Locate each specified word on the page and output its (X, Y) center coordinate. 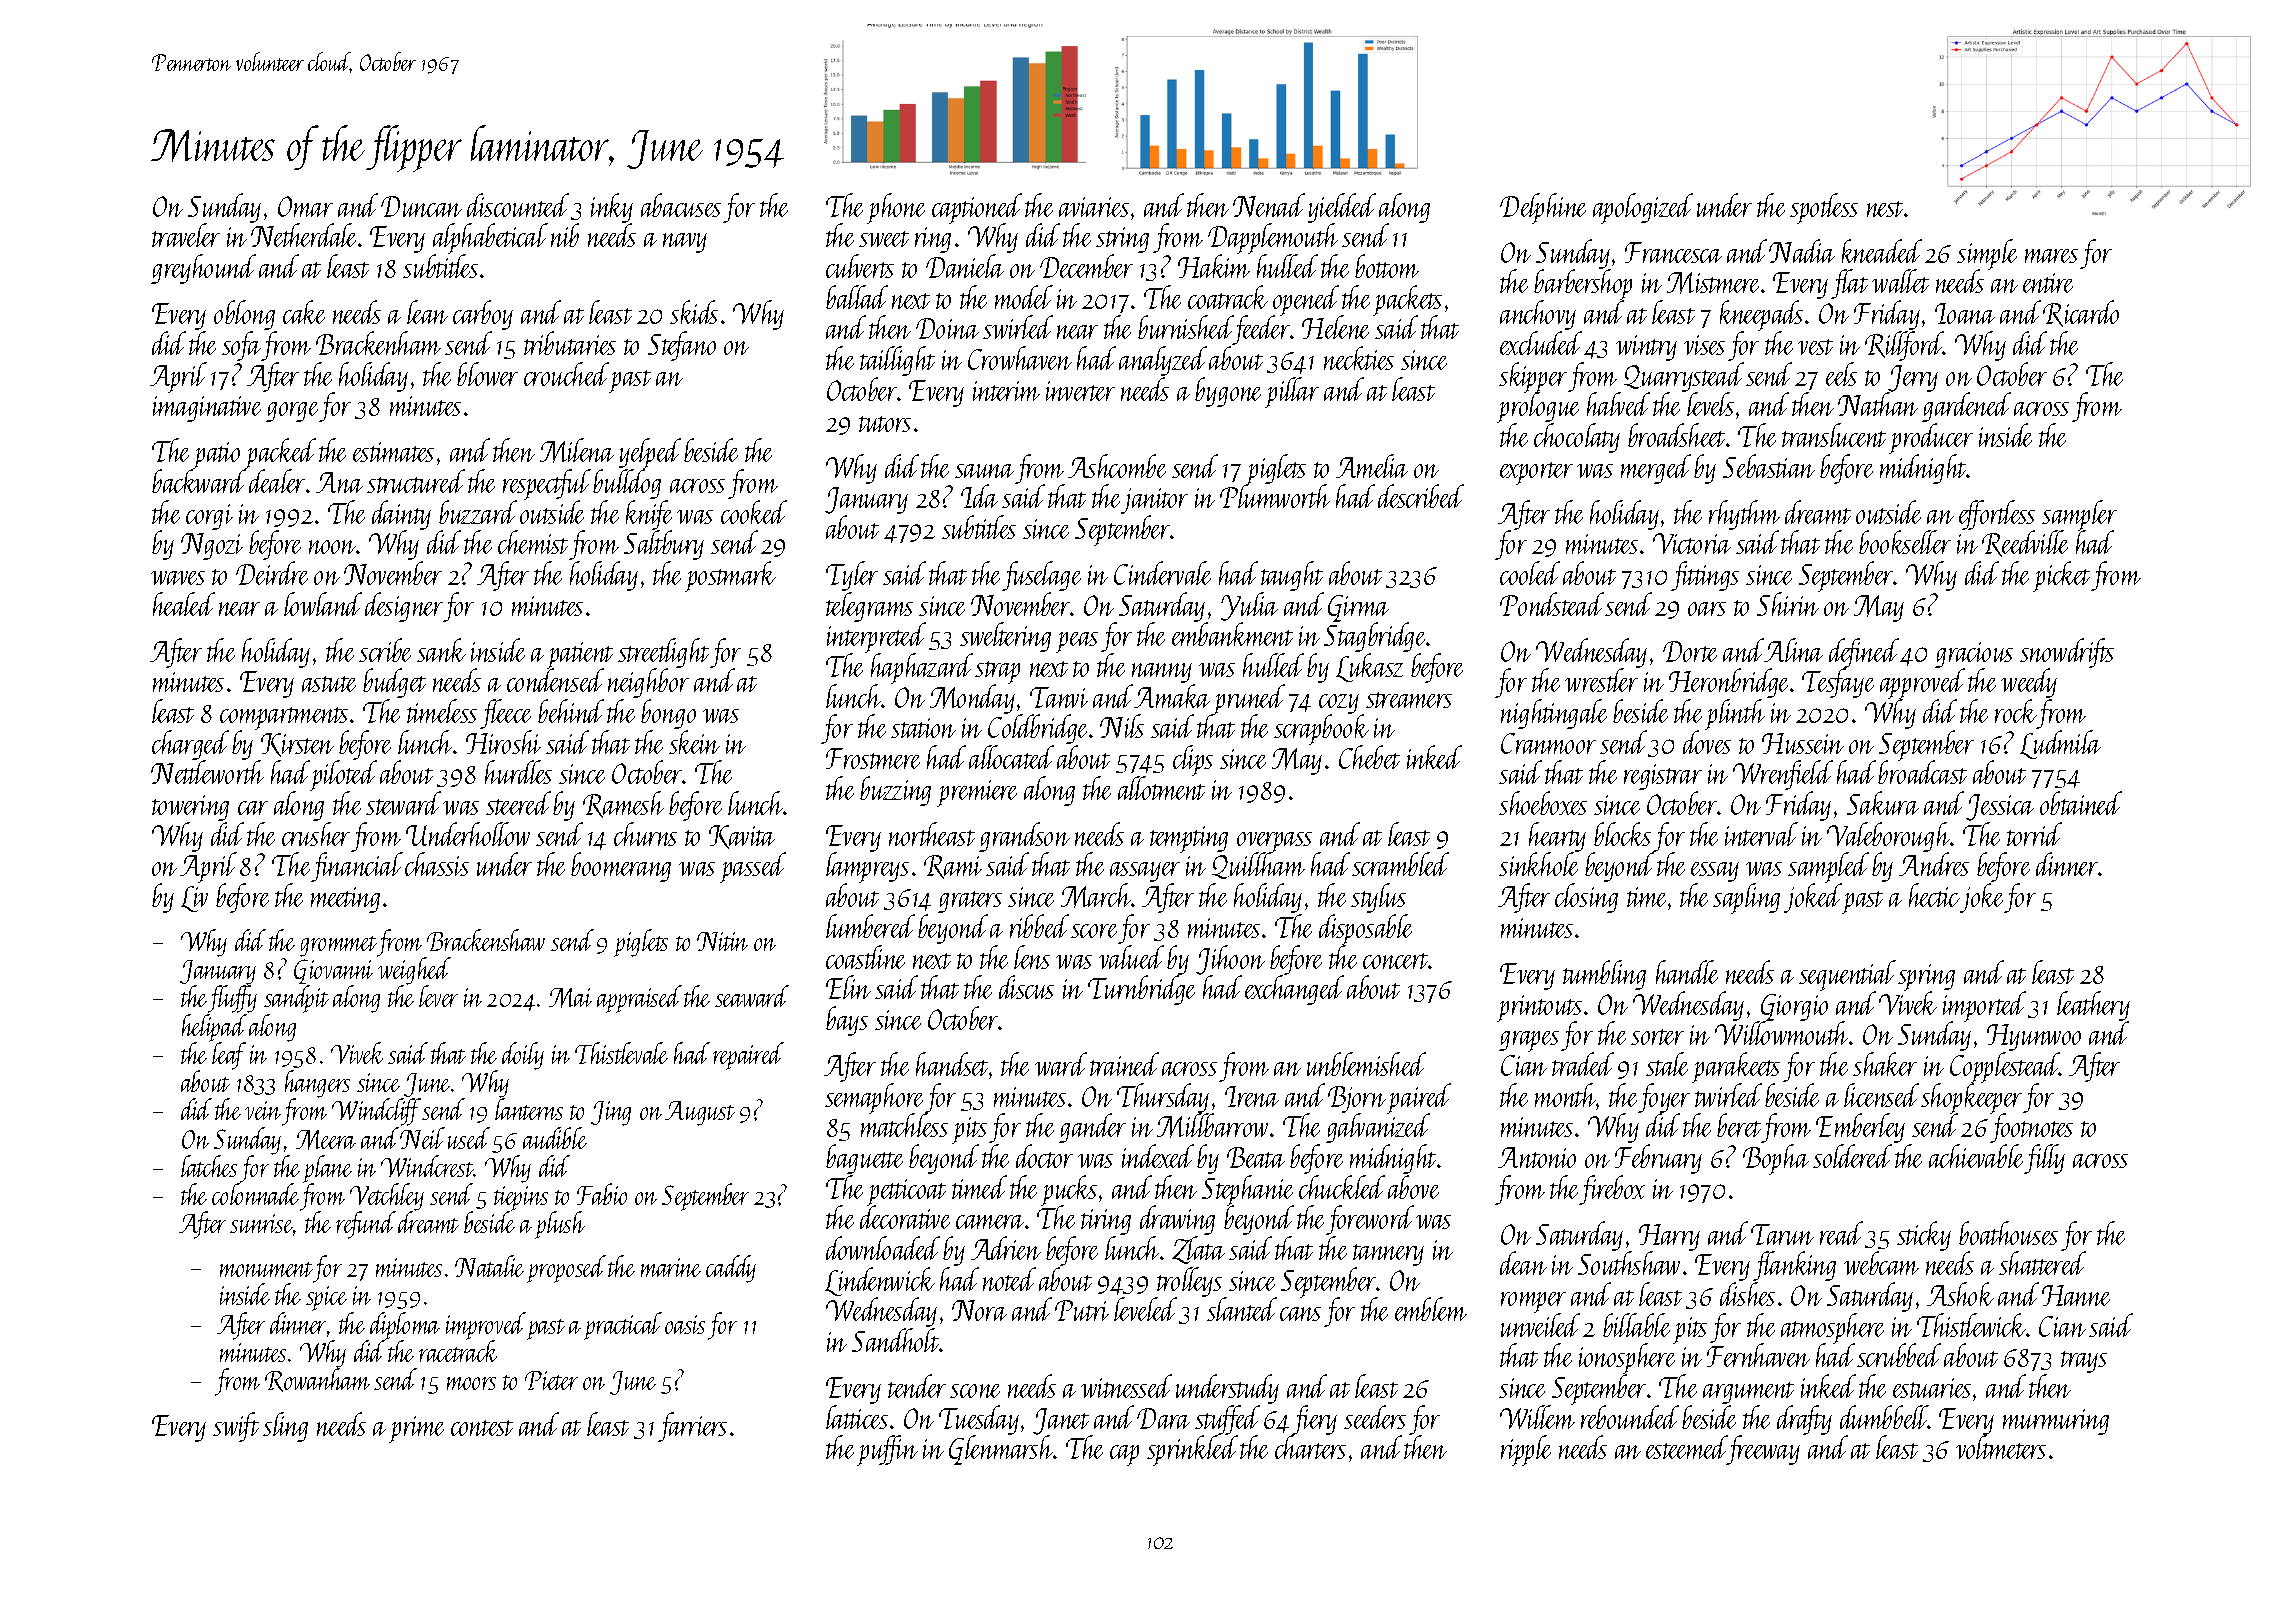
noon (332, 547)
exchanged (1294, 990)
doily (523, 1056)
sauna (984, 471)
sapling (1746, 898)
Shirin (1788, 604)
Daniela (965, 266)
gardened (1966, 407)
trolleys (1190, 1282)
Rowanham (317, 1380)
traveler (186, 235)
